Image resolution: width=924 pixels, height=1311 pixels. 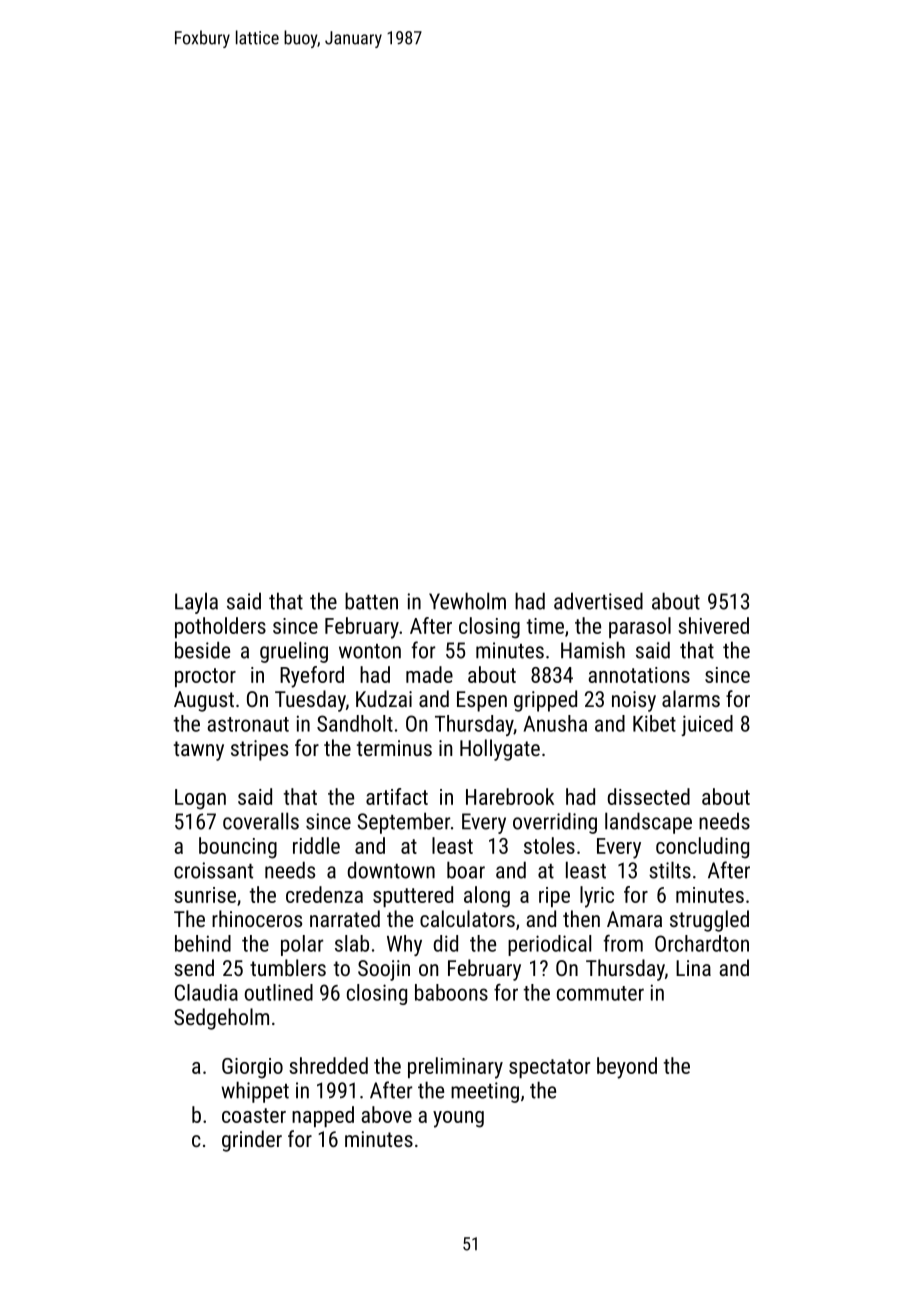 What do you see at coordinates (371, 601) in the screenshot?
I see `batten` at bounding box center [371, 601].
